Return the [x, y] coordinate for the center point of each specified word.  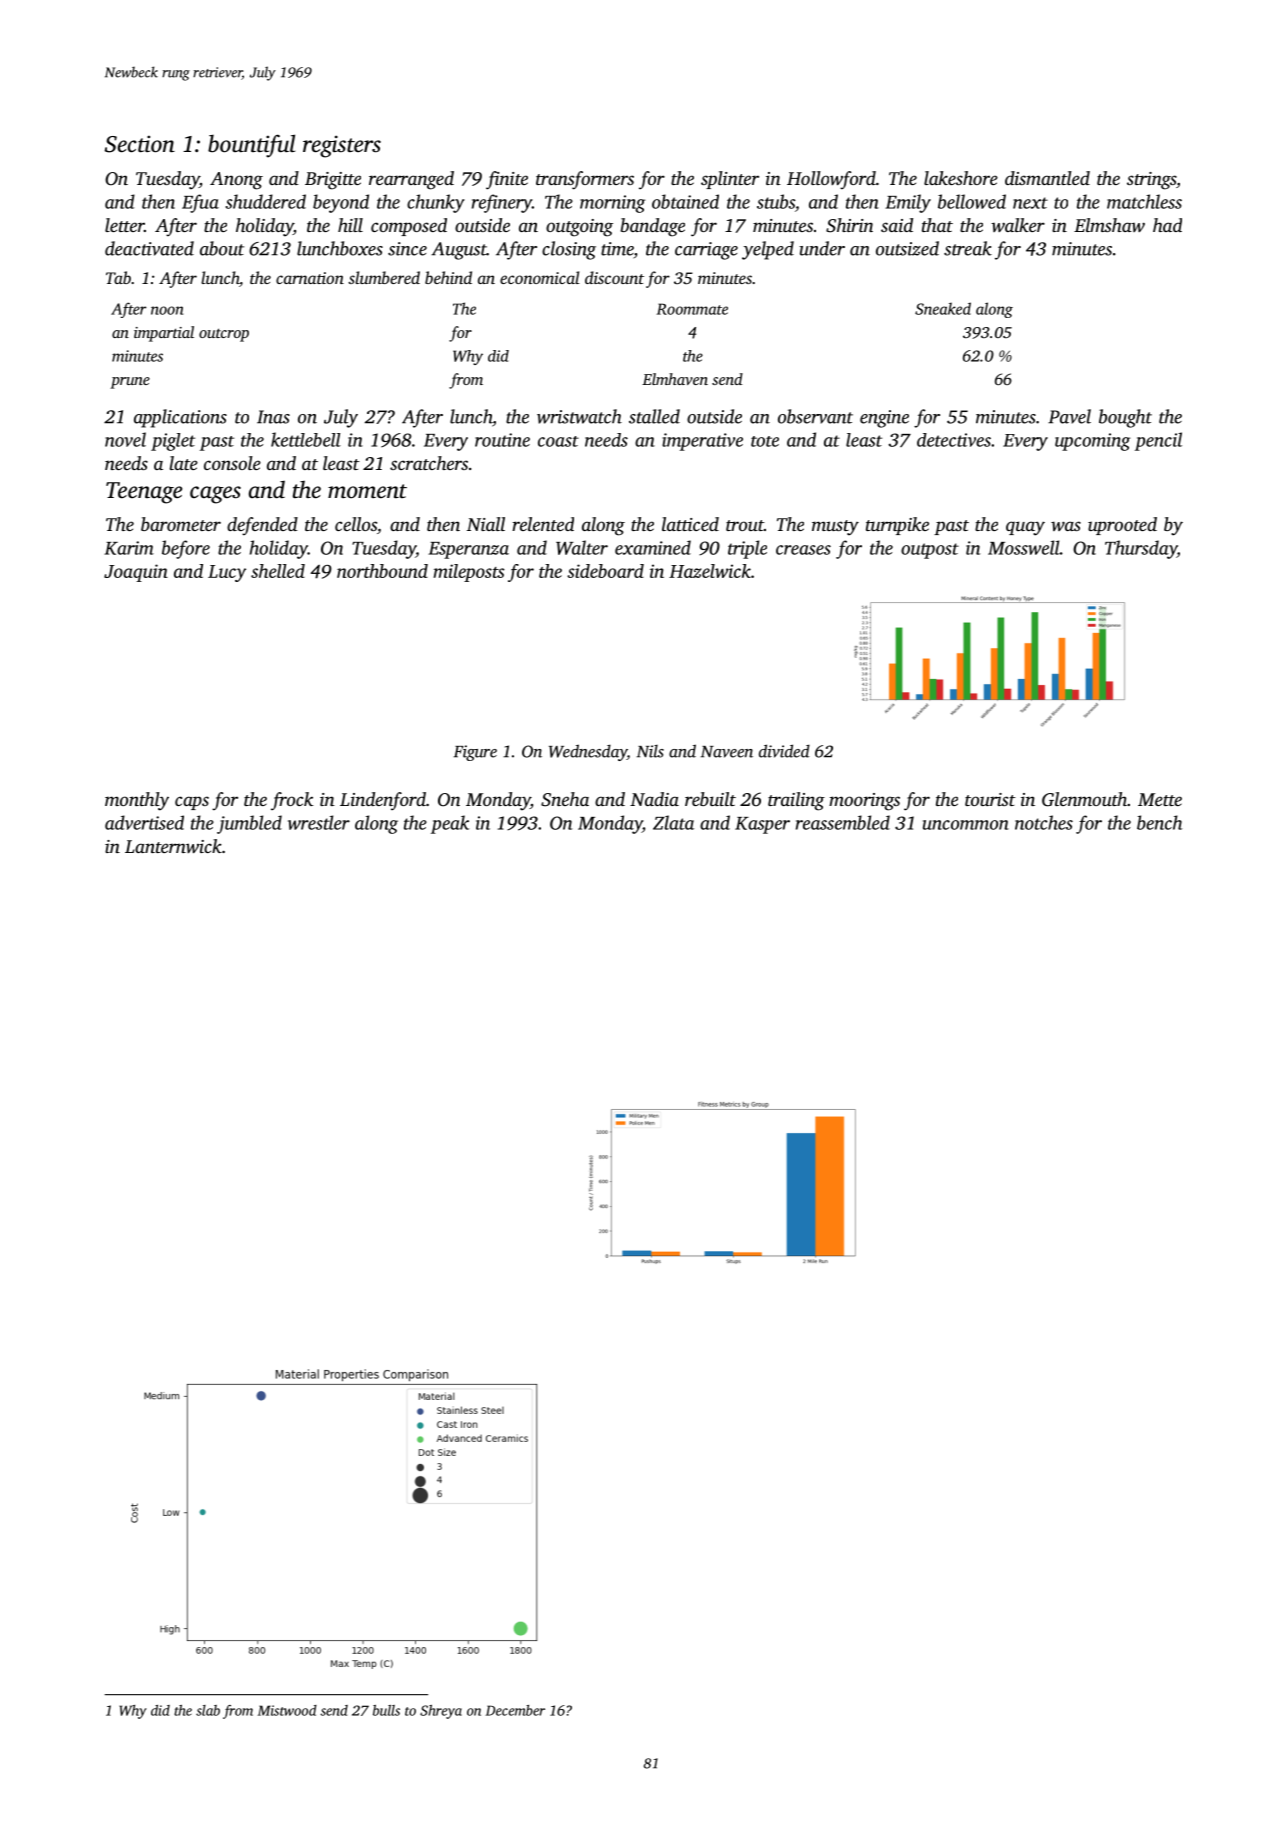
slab [208, 1710]
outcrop [224, 335]
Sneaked [943, 308]
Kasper [762, 825]
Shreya [441, 1712]
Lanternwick [173, 846]
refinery [502, 203]
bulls [386, 1710]
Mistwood [287, 1710]
